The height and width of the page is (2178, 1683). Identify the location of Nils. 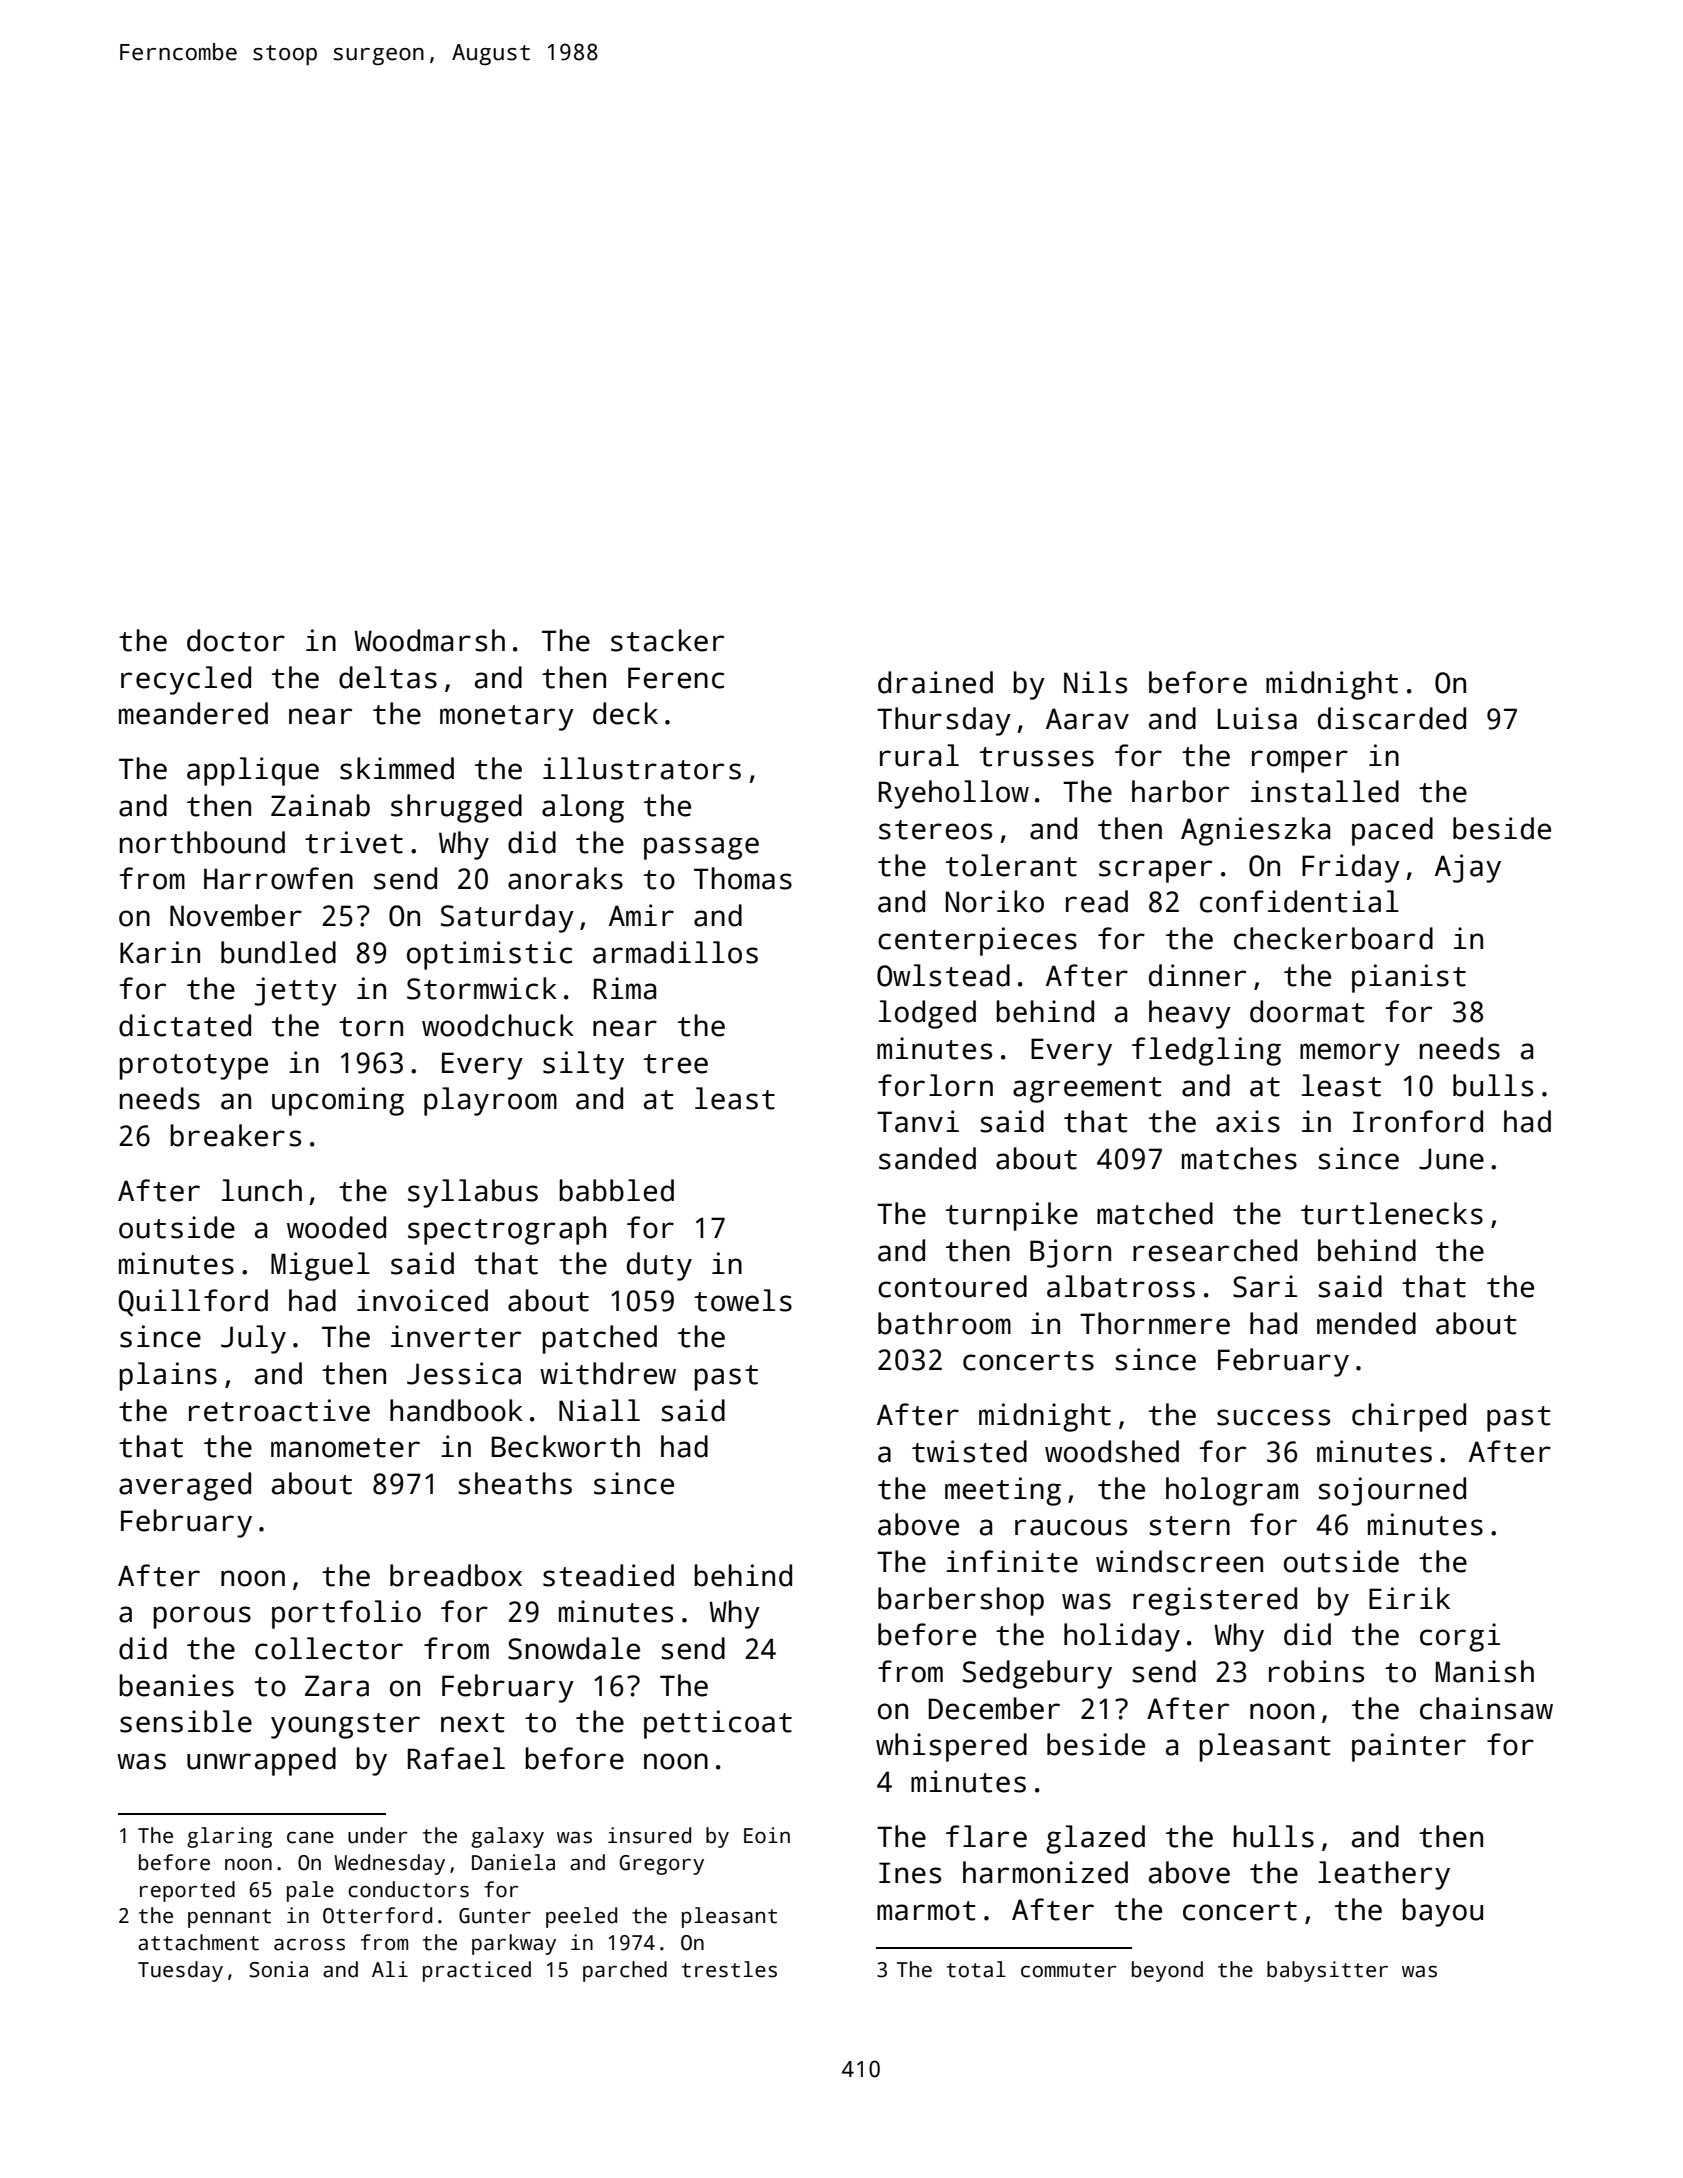
(1095, 682).
